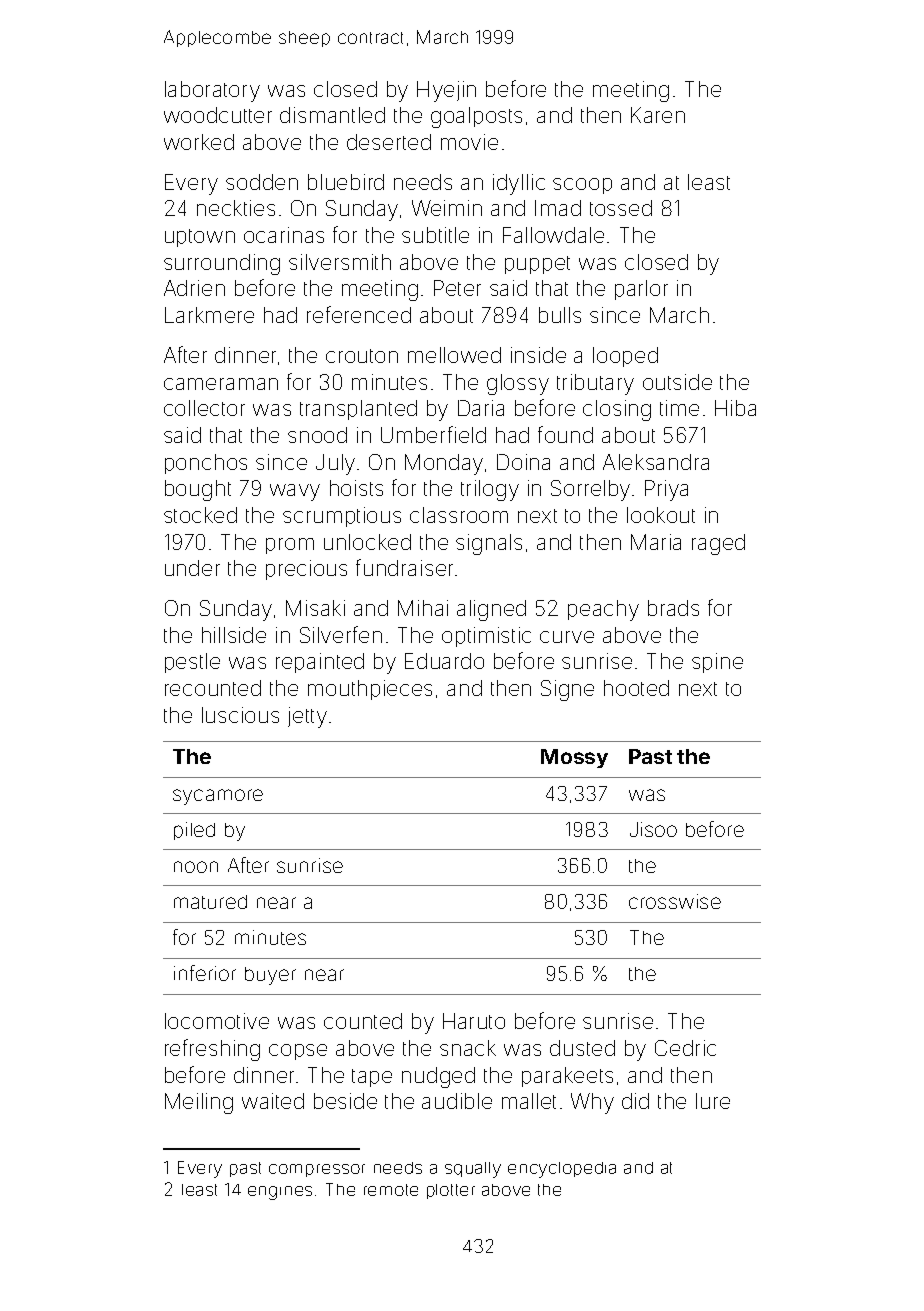 Image resolution: width=924 pixels, height=1311 pixels. What do you see at coordinates (212, 91) in the document?
I see `laboratory` at bounding box center [212, 91].
